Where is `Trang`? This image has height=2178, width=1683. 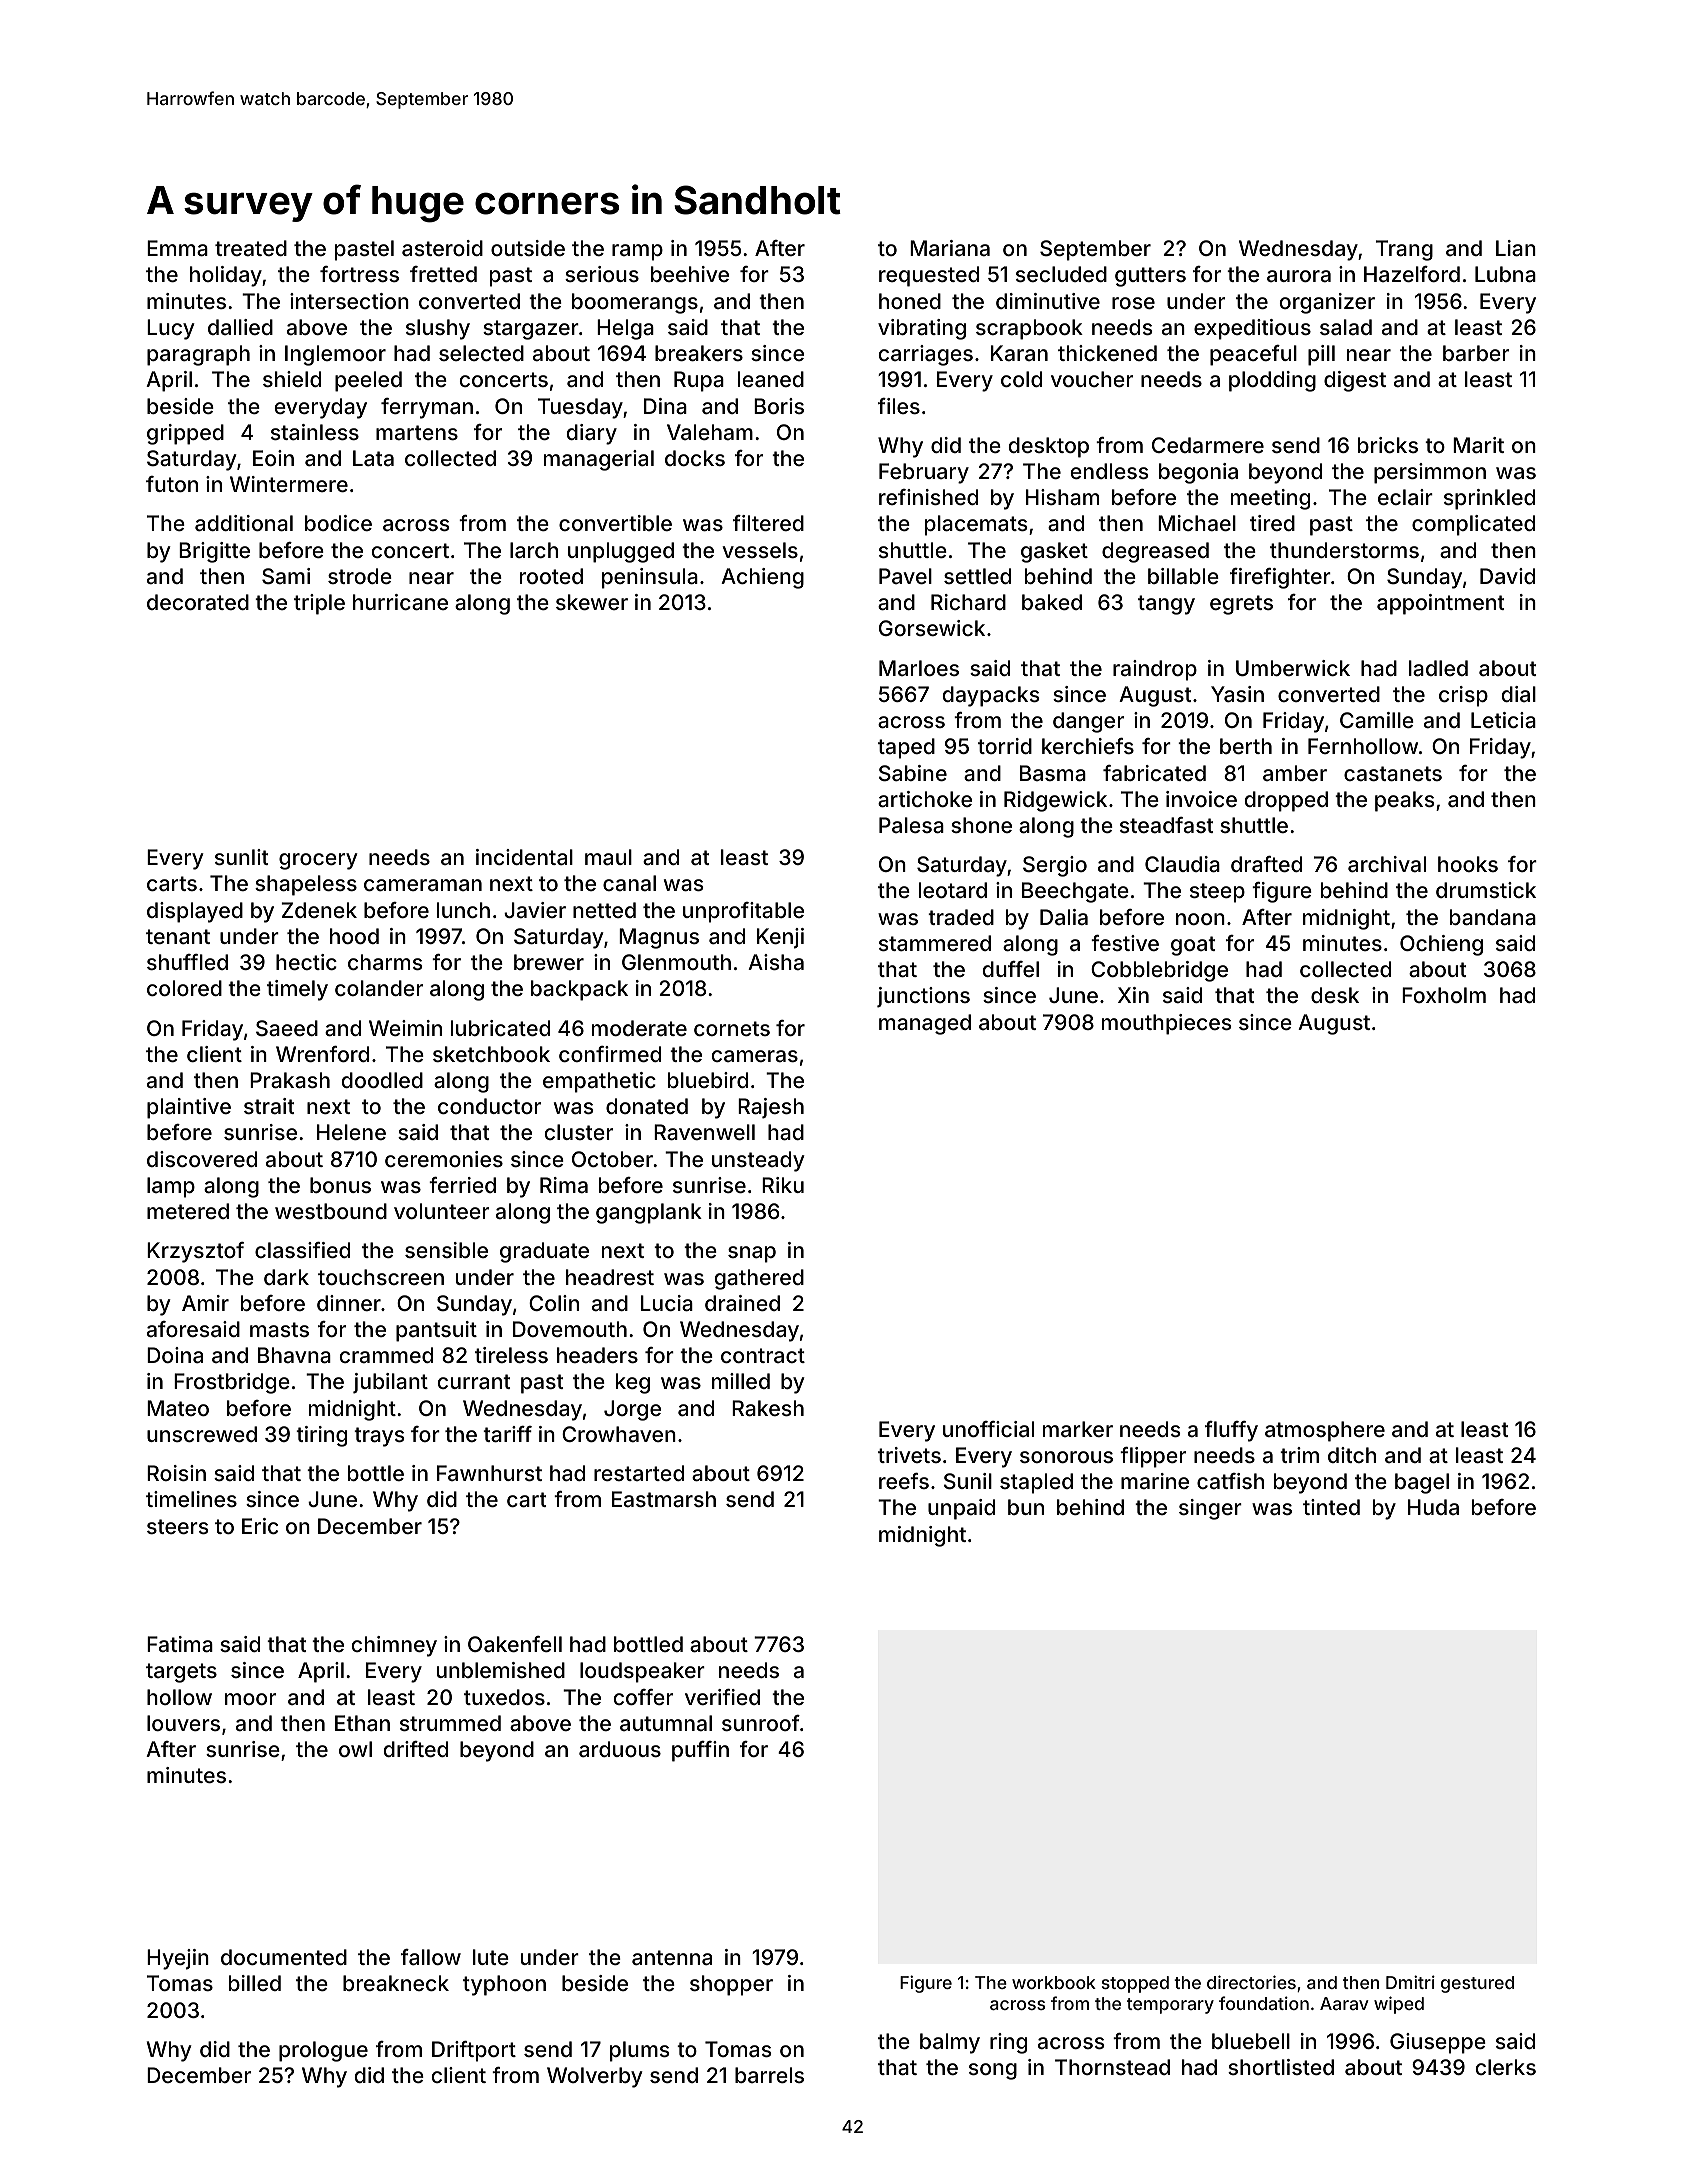
Trang is located at coordinates (1404, 250).
